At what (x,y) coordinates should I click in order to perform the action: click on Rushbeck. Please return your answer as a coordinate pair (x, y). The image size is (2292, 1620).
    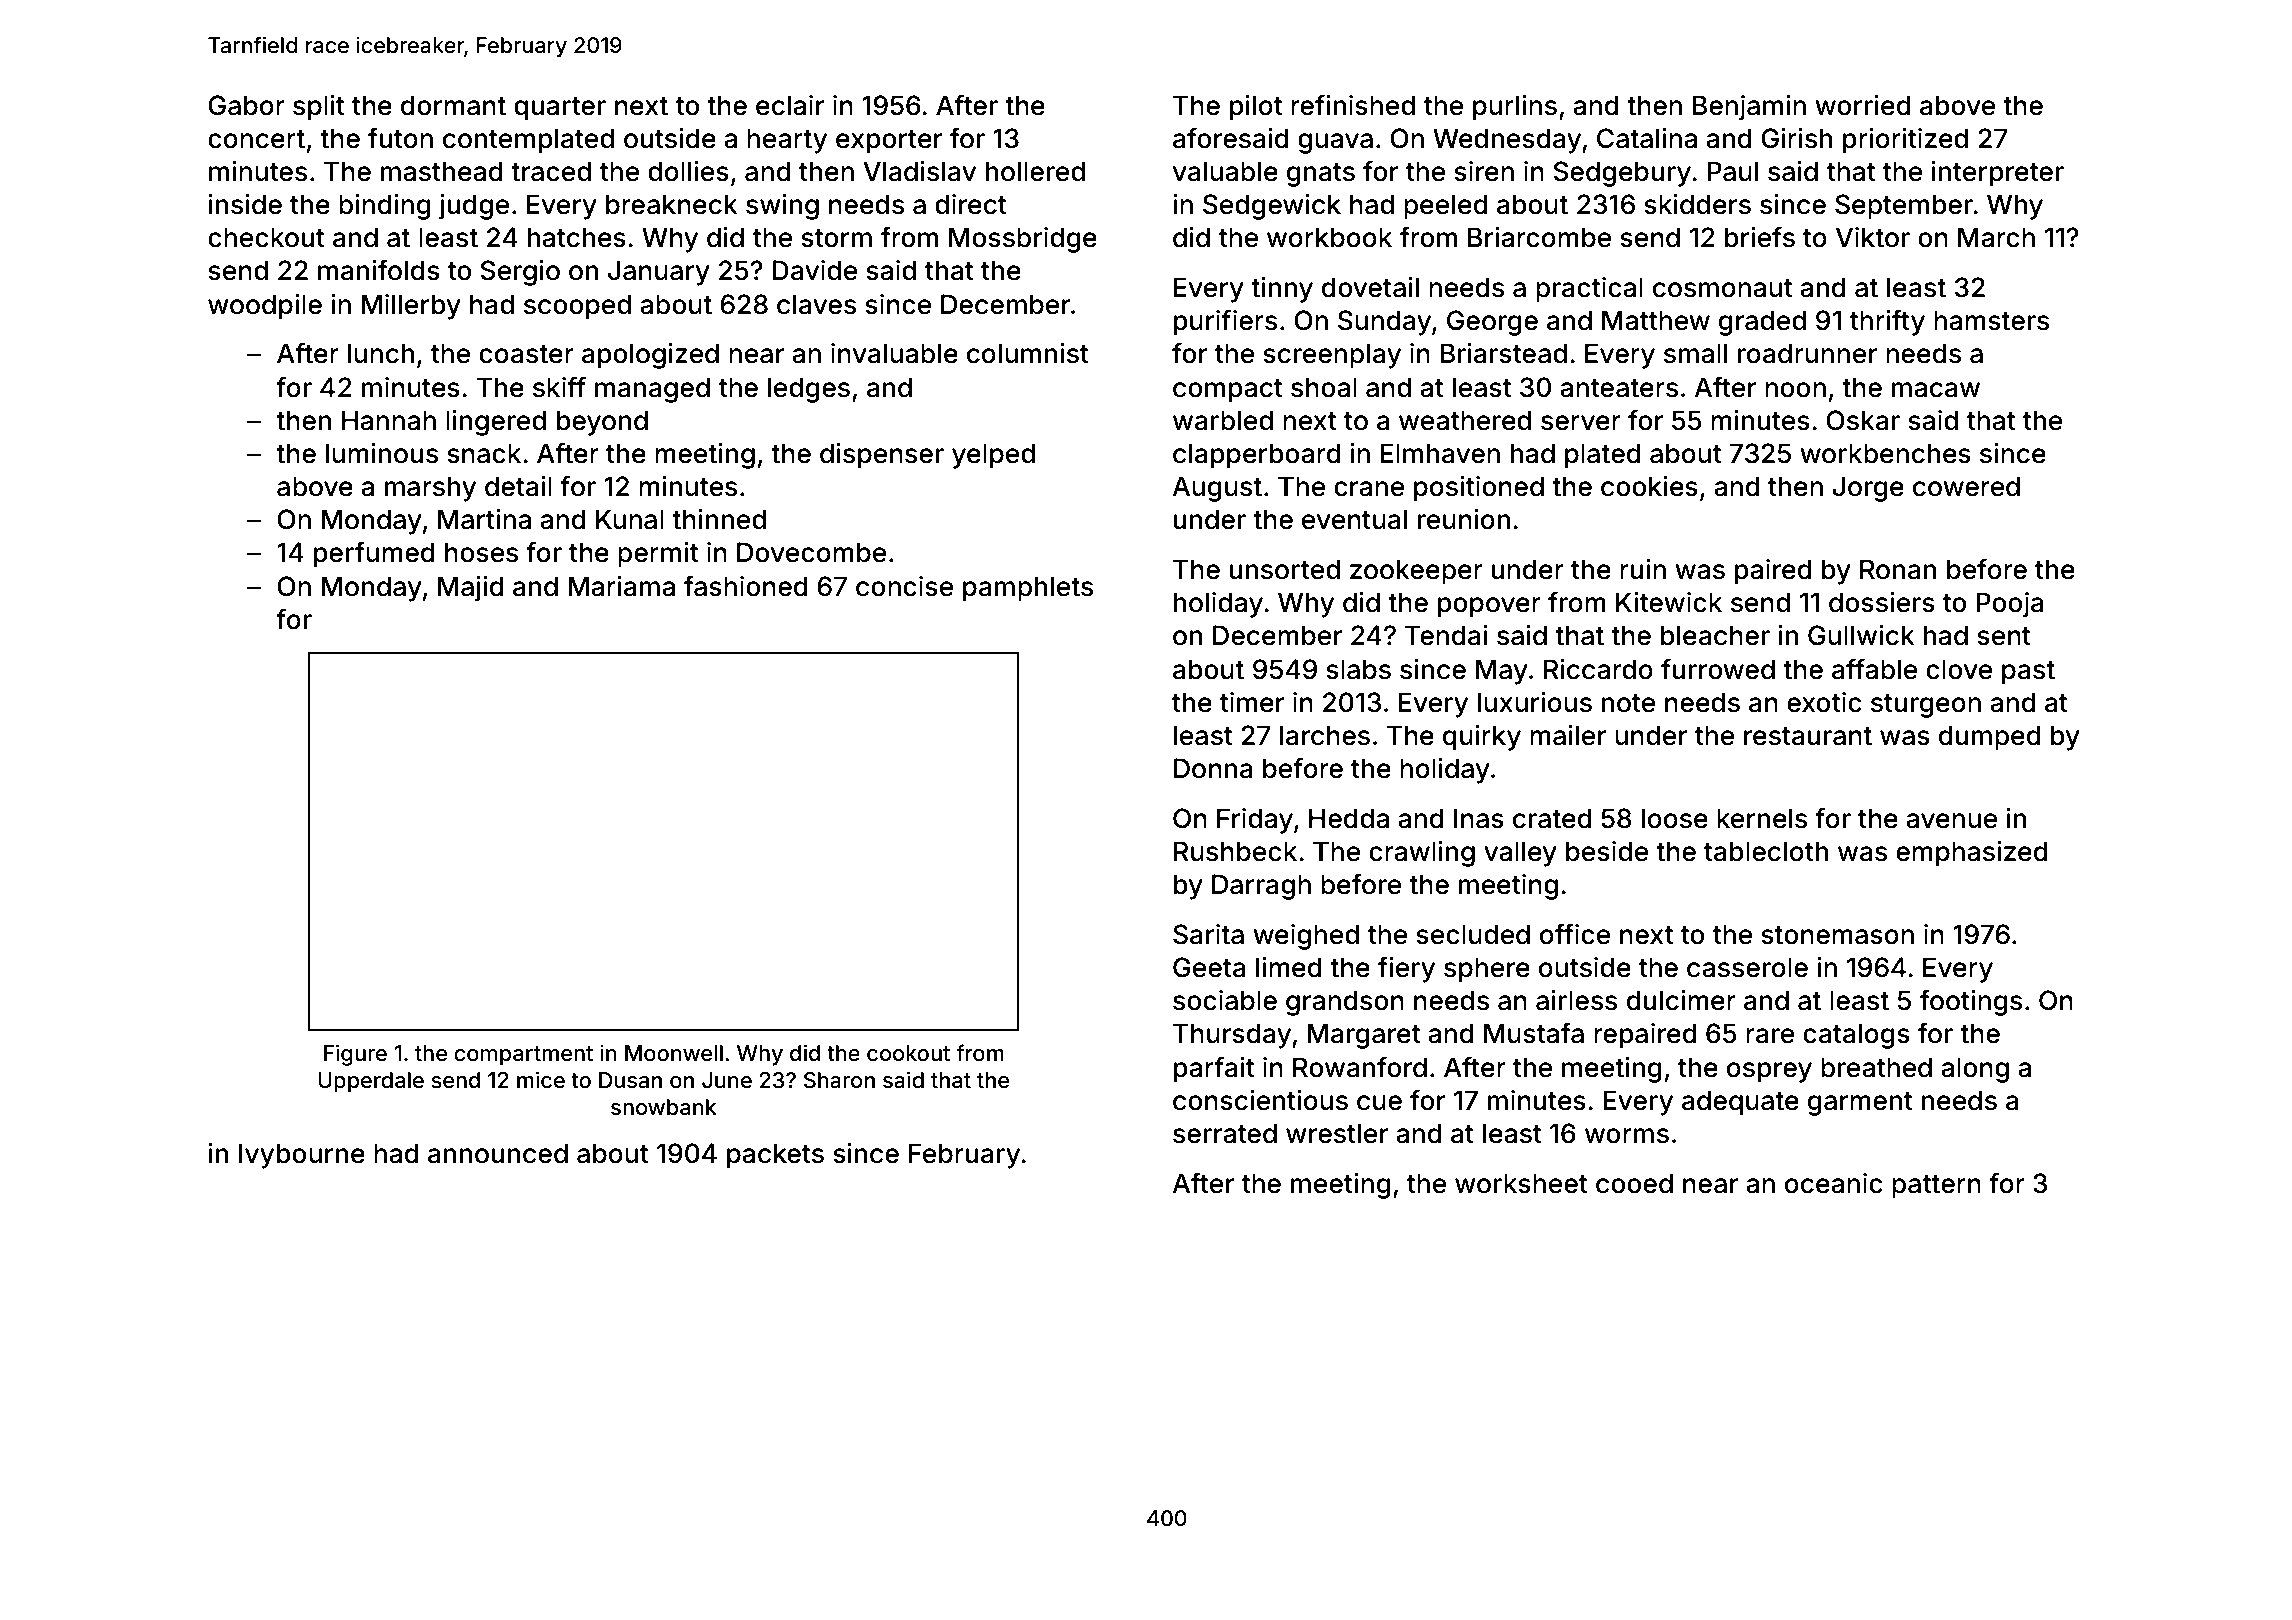
    Looking at the image, I should click on (1235, 851).
